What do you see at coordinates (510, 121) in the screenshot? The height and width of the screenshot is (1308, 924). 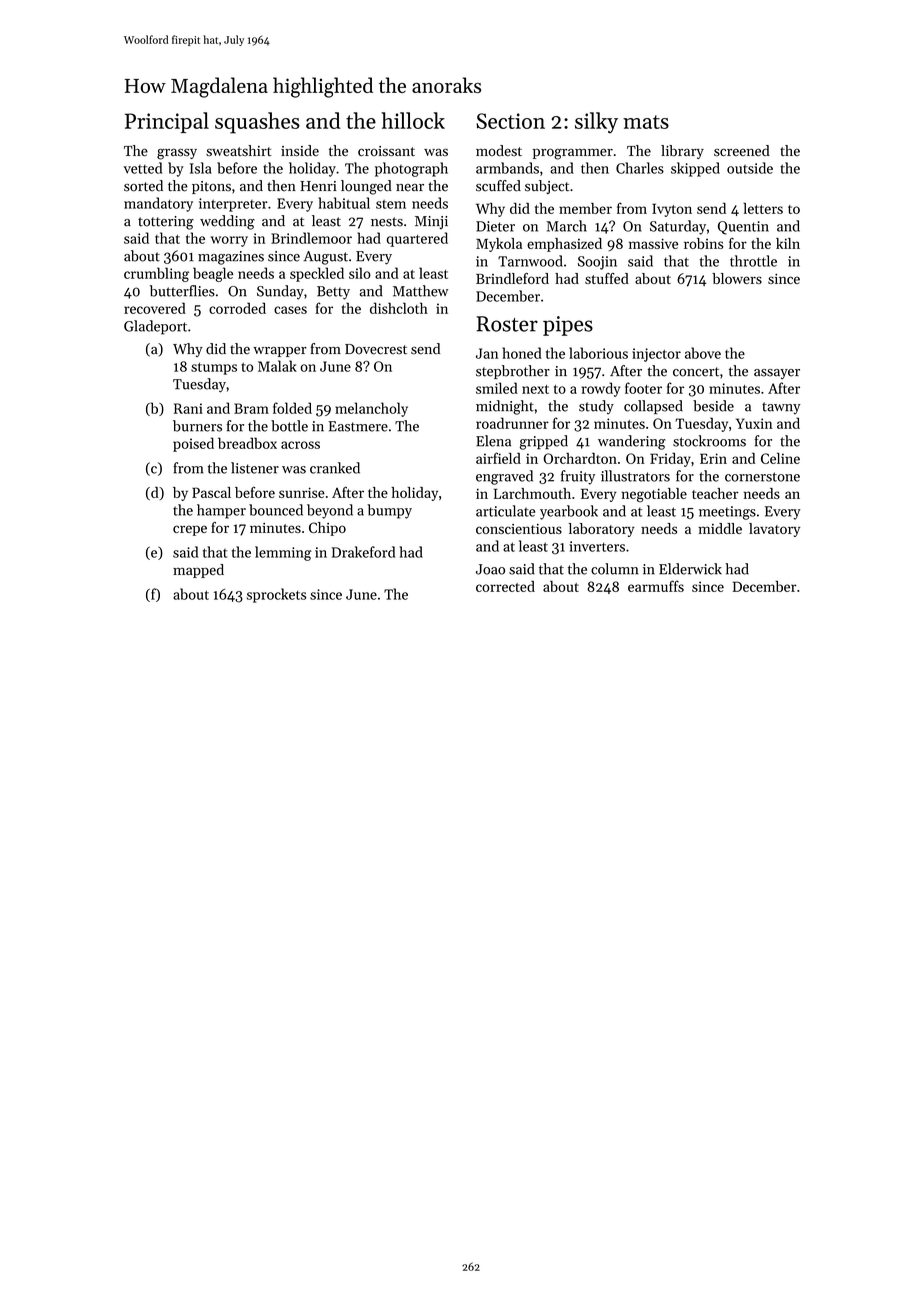 I see `Section` at bounding box center [510, 121].
